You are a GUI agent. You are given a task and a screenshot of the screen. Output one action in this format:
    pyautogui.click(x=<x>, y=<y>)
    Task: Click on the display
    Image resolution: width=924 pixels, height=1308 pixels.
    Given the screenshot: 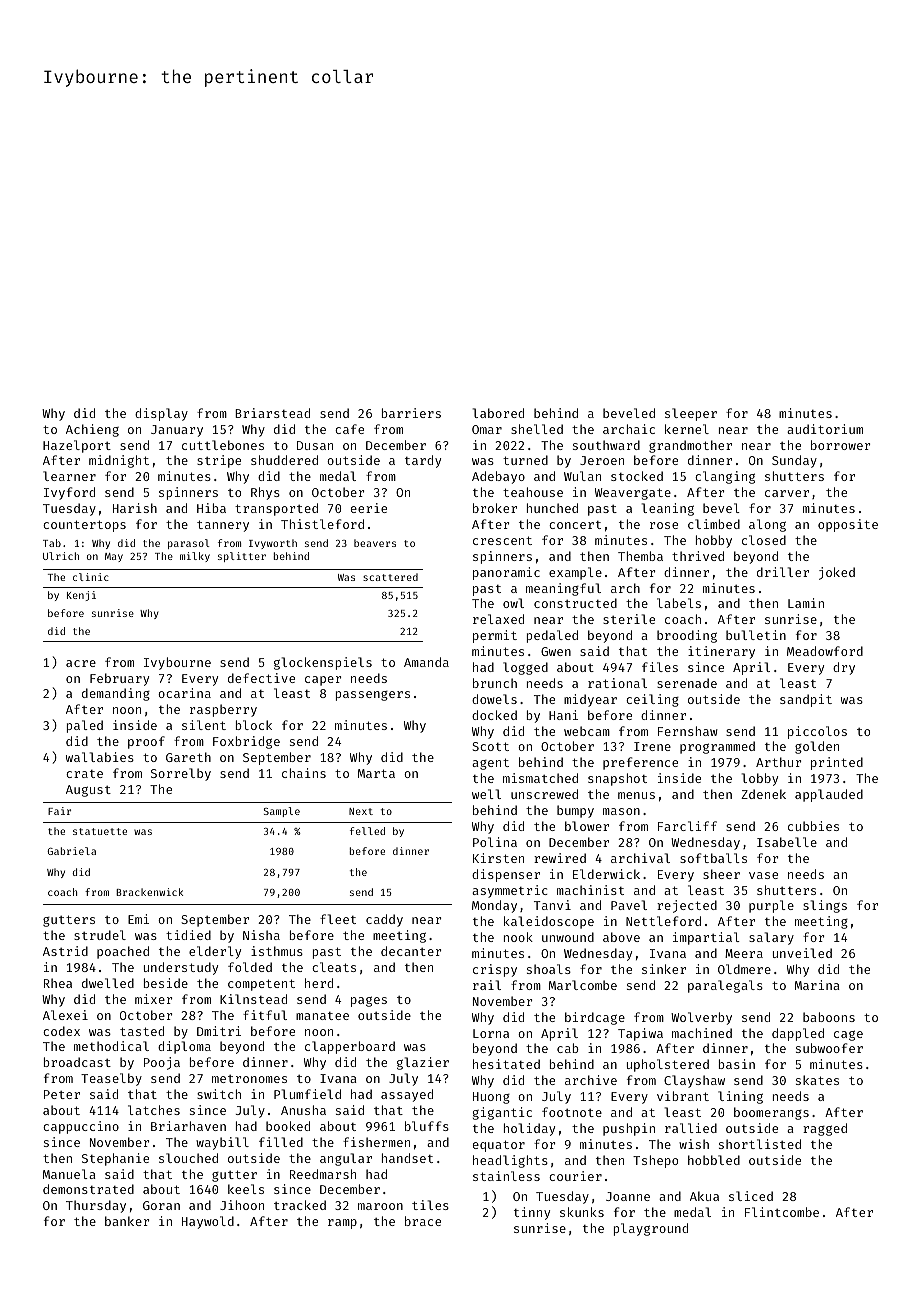 What is the action you would take?
    pyautogui.click(x=161, y=414)
